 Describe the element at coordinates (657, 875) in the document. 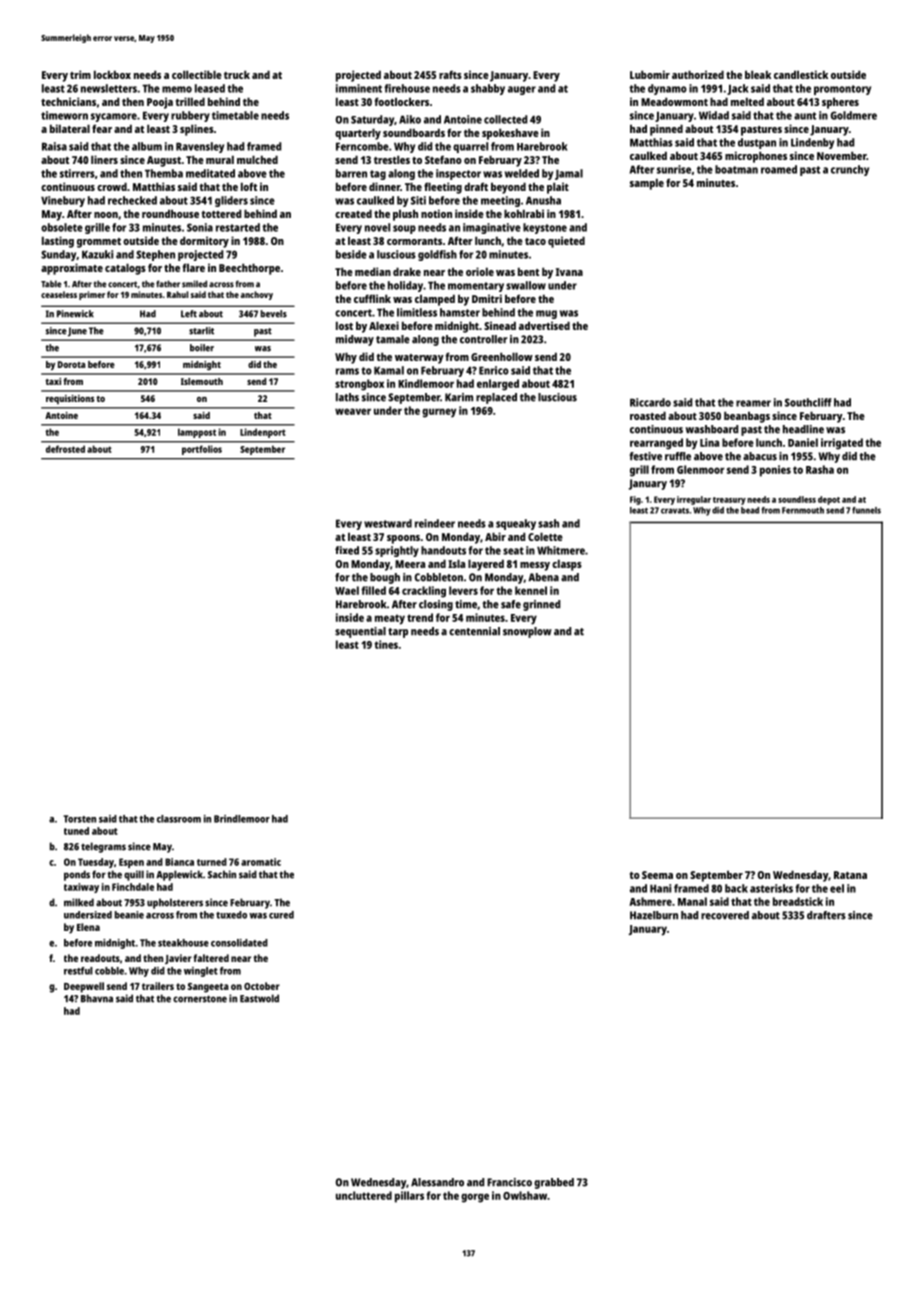

I see `Seema` at that location.
